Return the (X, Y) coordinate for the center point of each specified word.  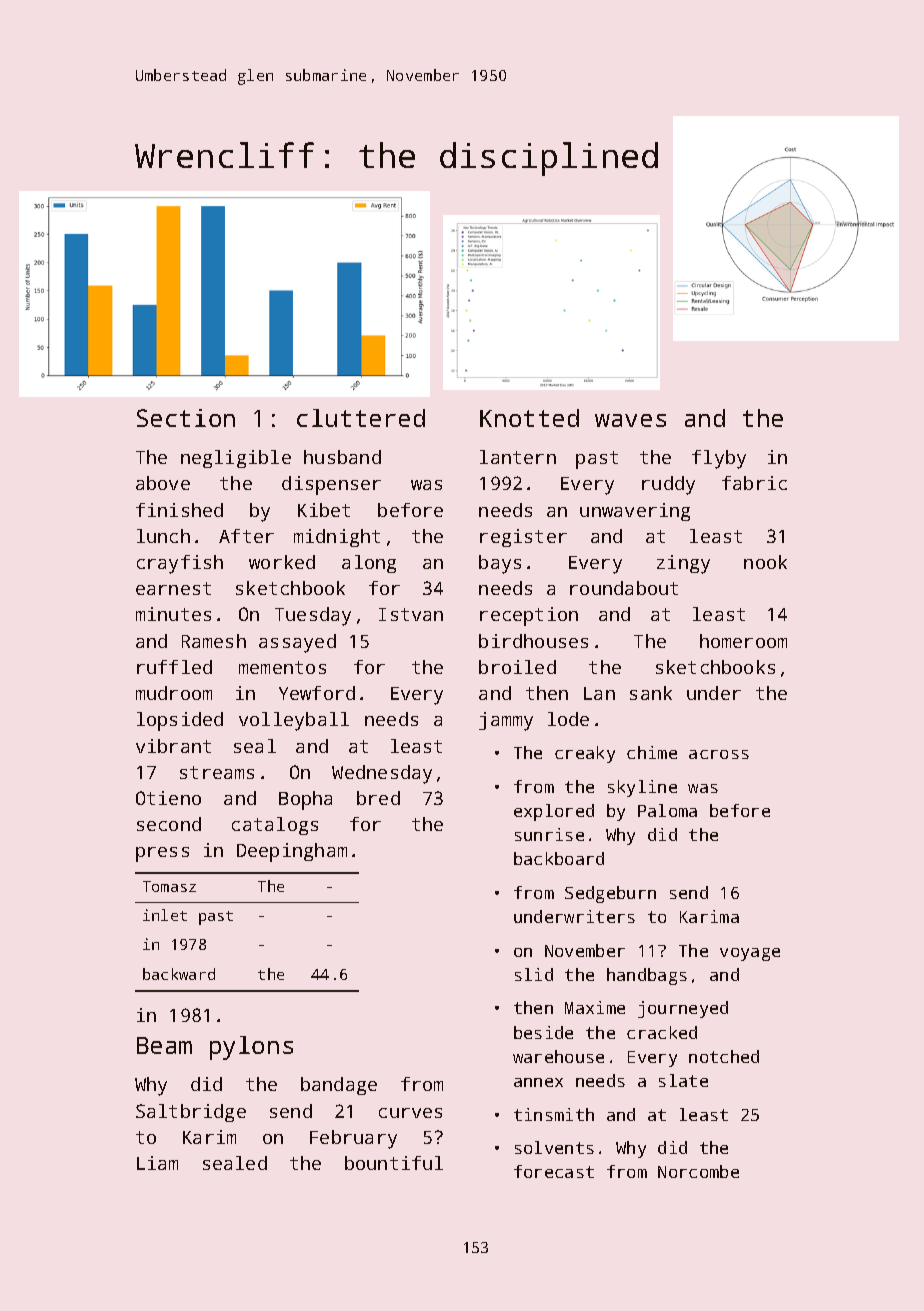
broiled (517, 667)
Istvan (411, 614)
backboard (559, 858)
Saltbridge (191, 1113)
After (246, 536)
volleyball (294, 721)
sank (651, 693)
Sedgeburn (610, 894)
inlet (165, 915)
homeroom (743, 641)
